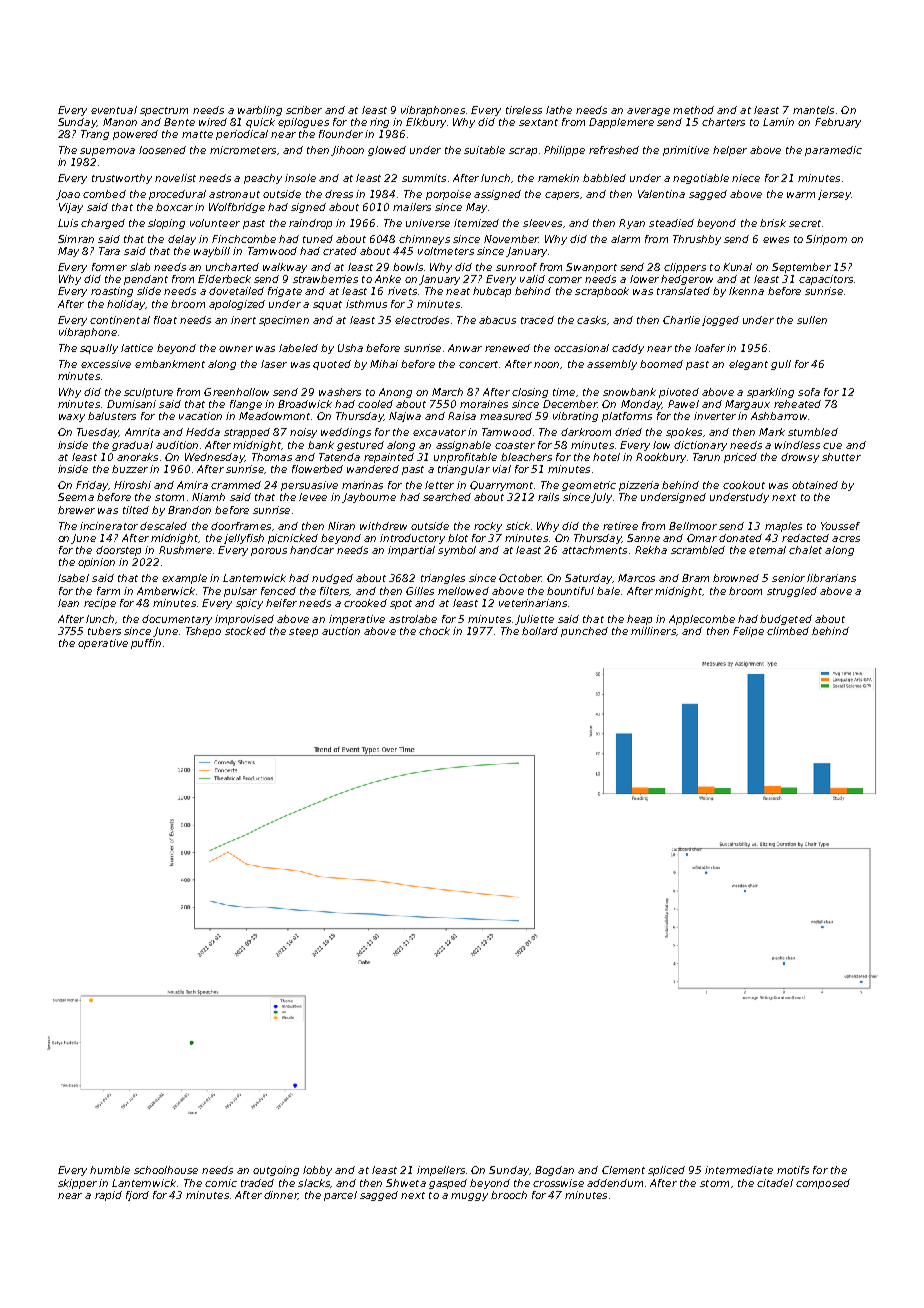 This page has width=924, height=1308. What do you see at coordinates (276, 1171) in the page?
I see `outgoing` at bounding box center [276, 1171].
